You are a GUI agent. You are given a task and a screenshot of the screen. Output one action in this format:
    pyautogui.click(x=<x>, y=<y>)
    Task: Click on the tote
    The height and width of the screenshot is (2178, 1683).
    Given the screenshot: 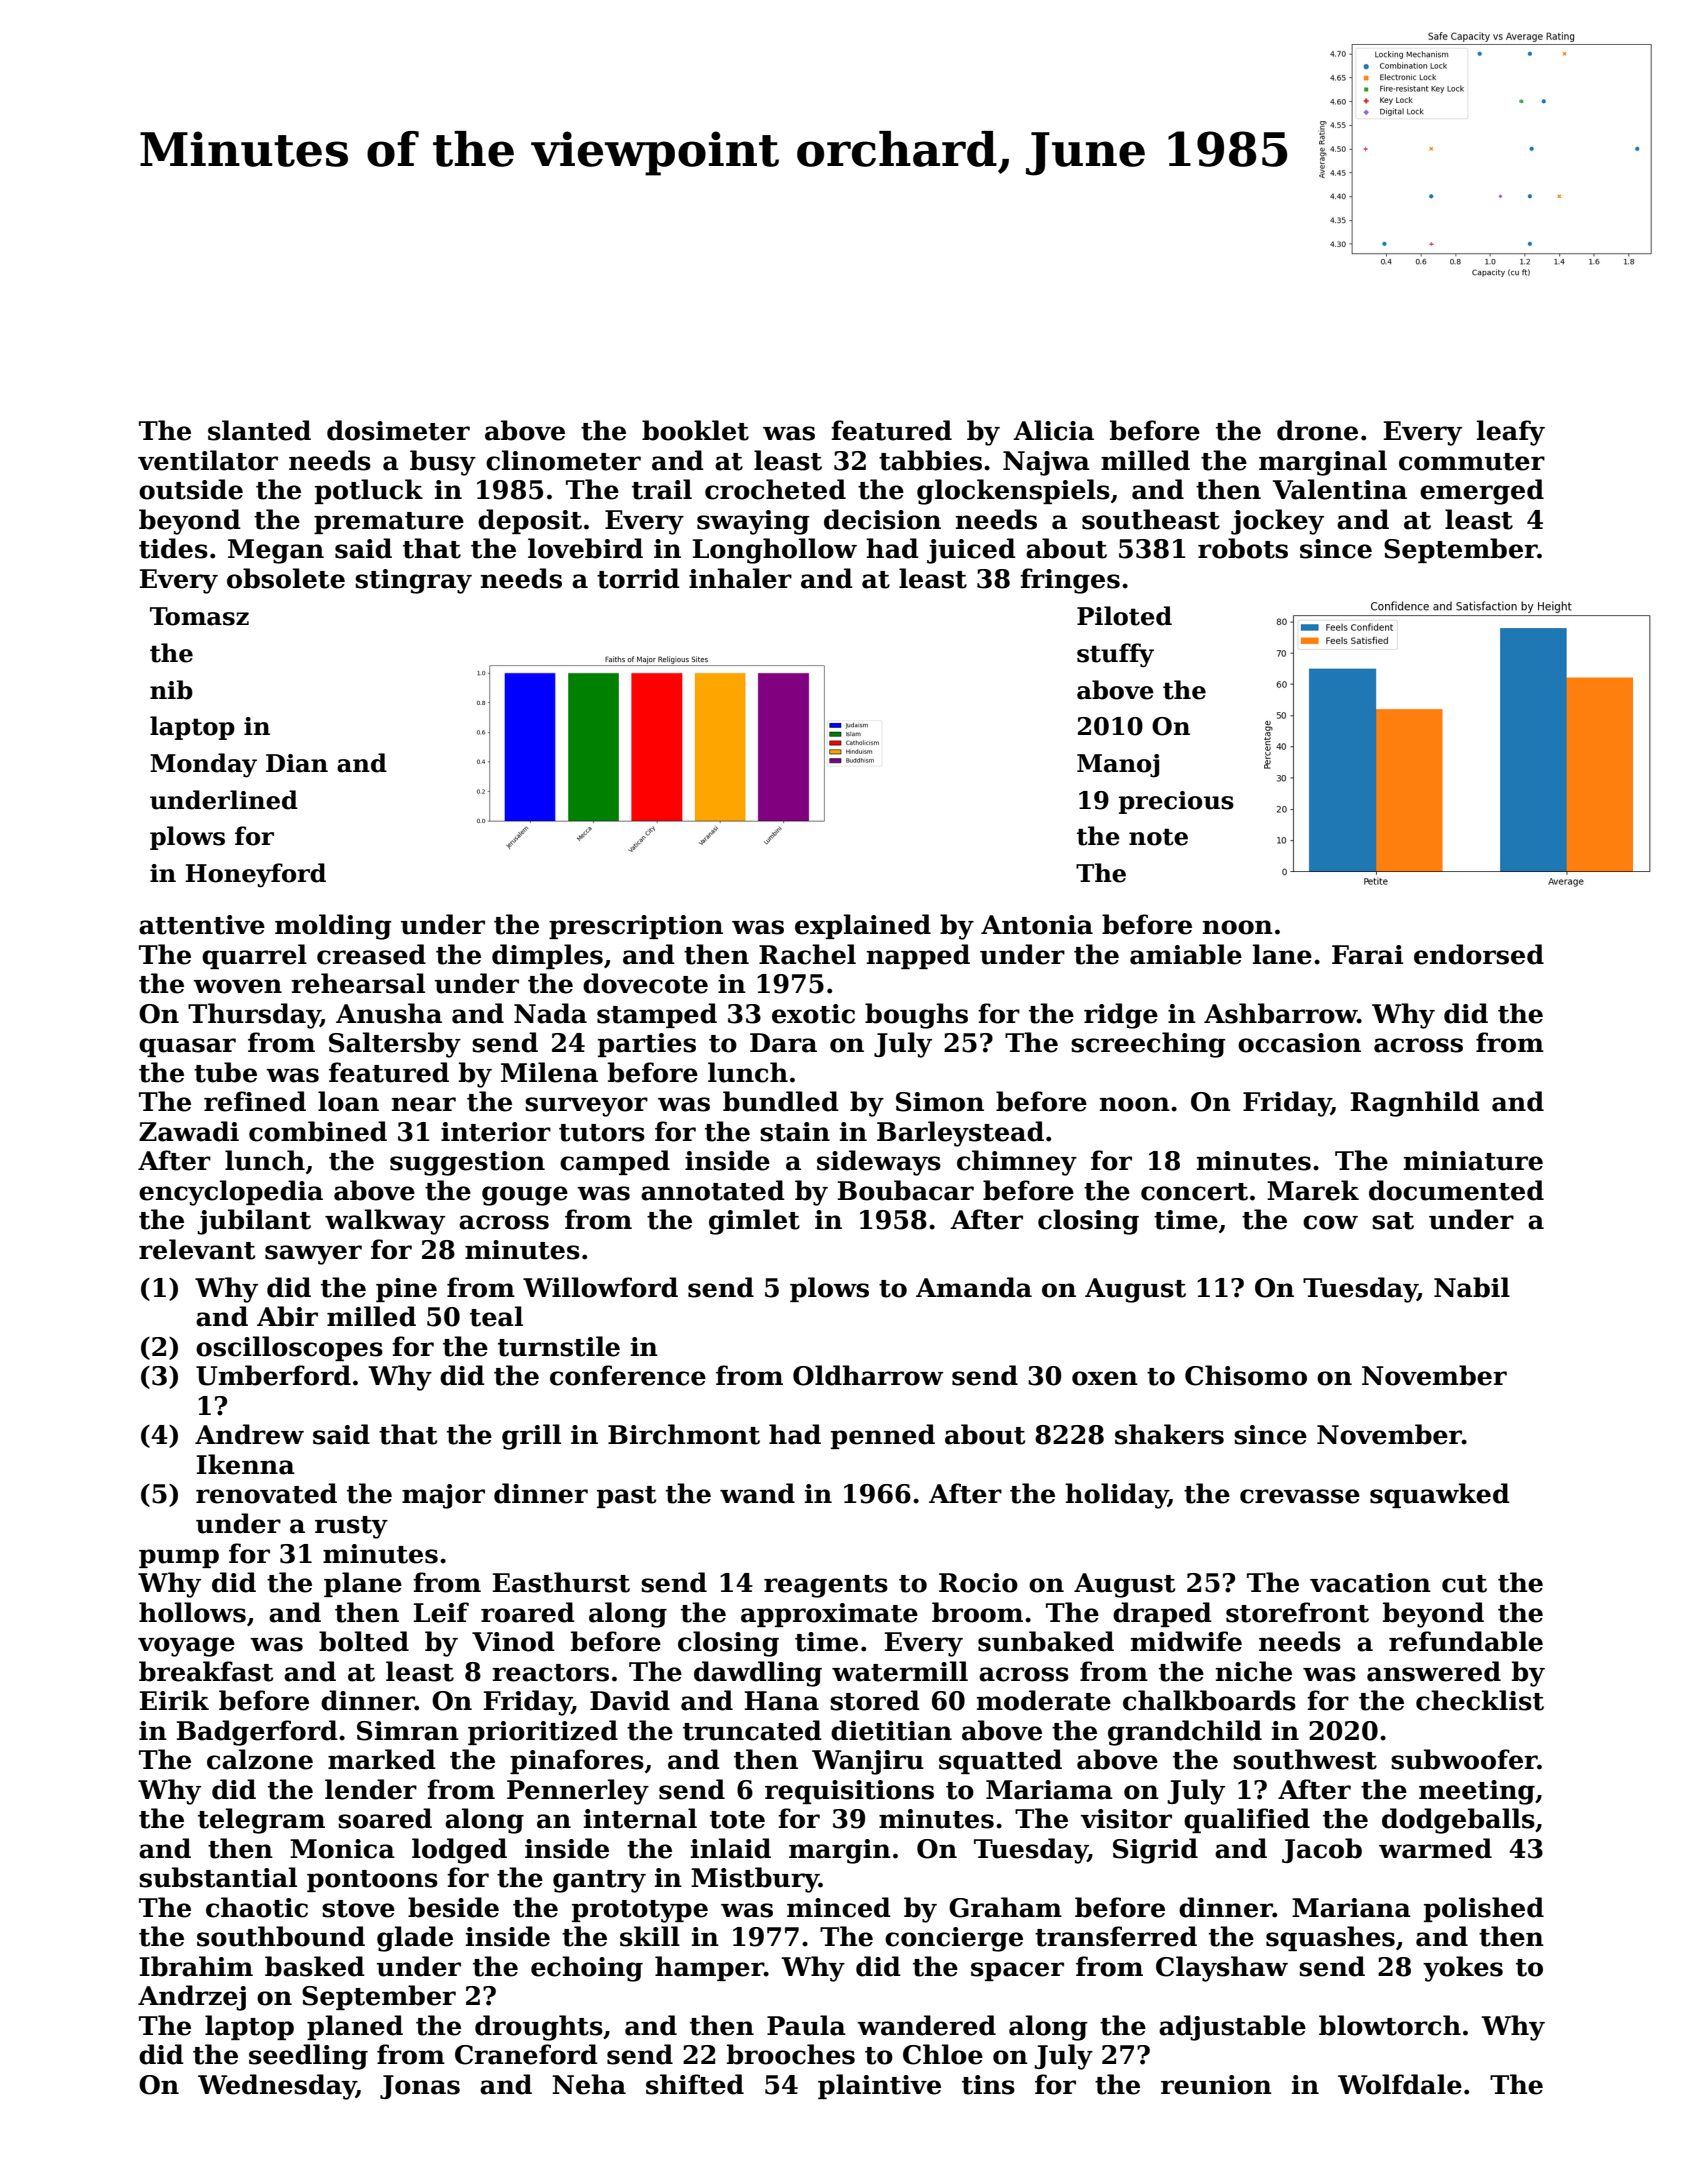 What is the action you would take?
    pyautogui.click(x=737, y=1820)
